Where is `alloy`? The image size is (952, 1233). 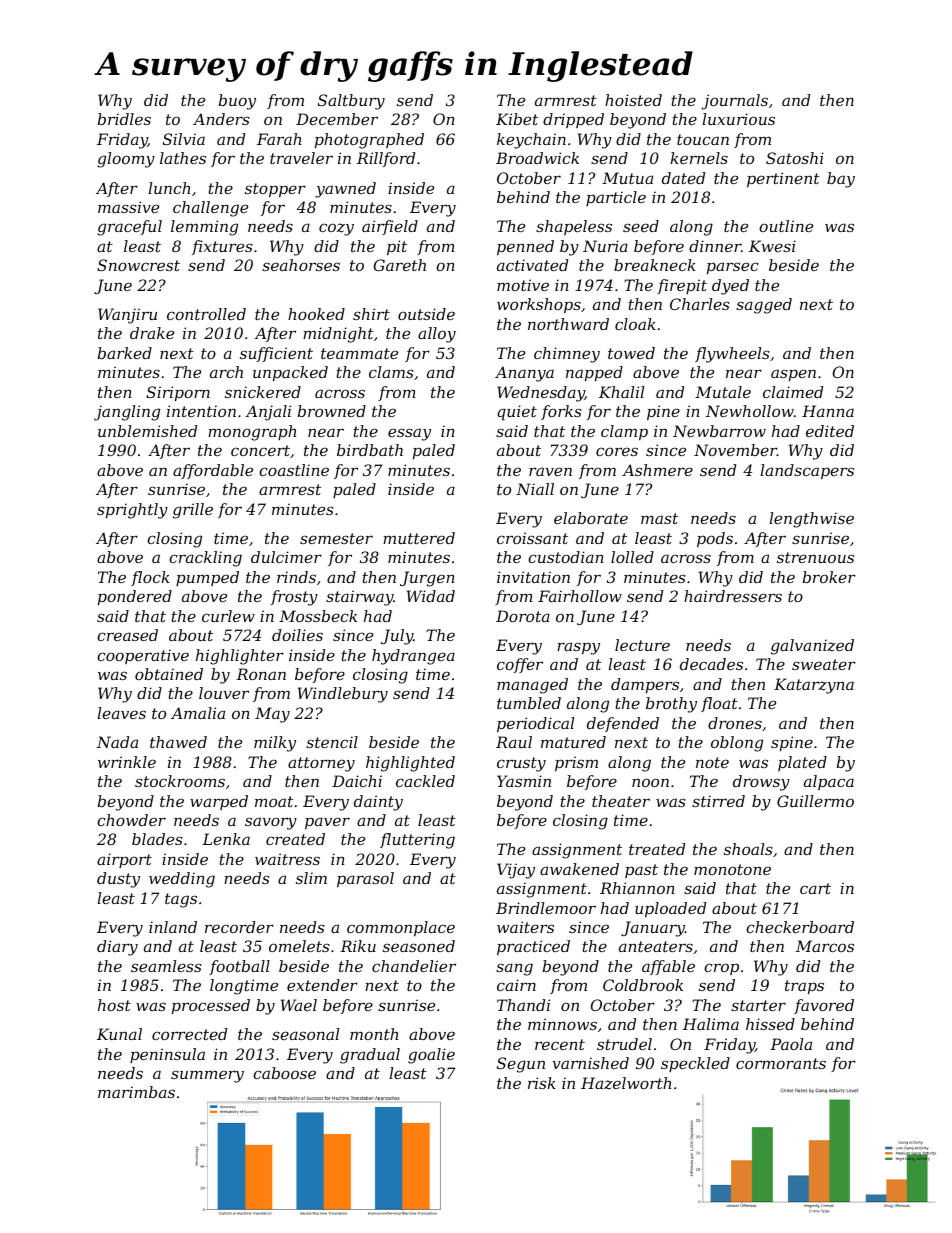 alloy is located at coordinates (437, 335).
